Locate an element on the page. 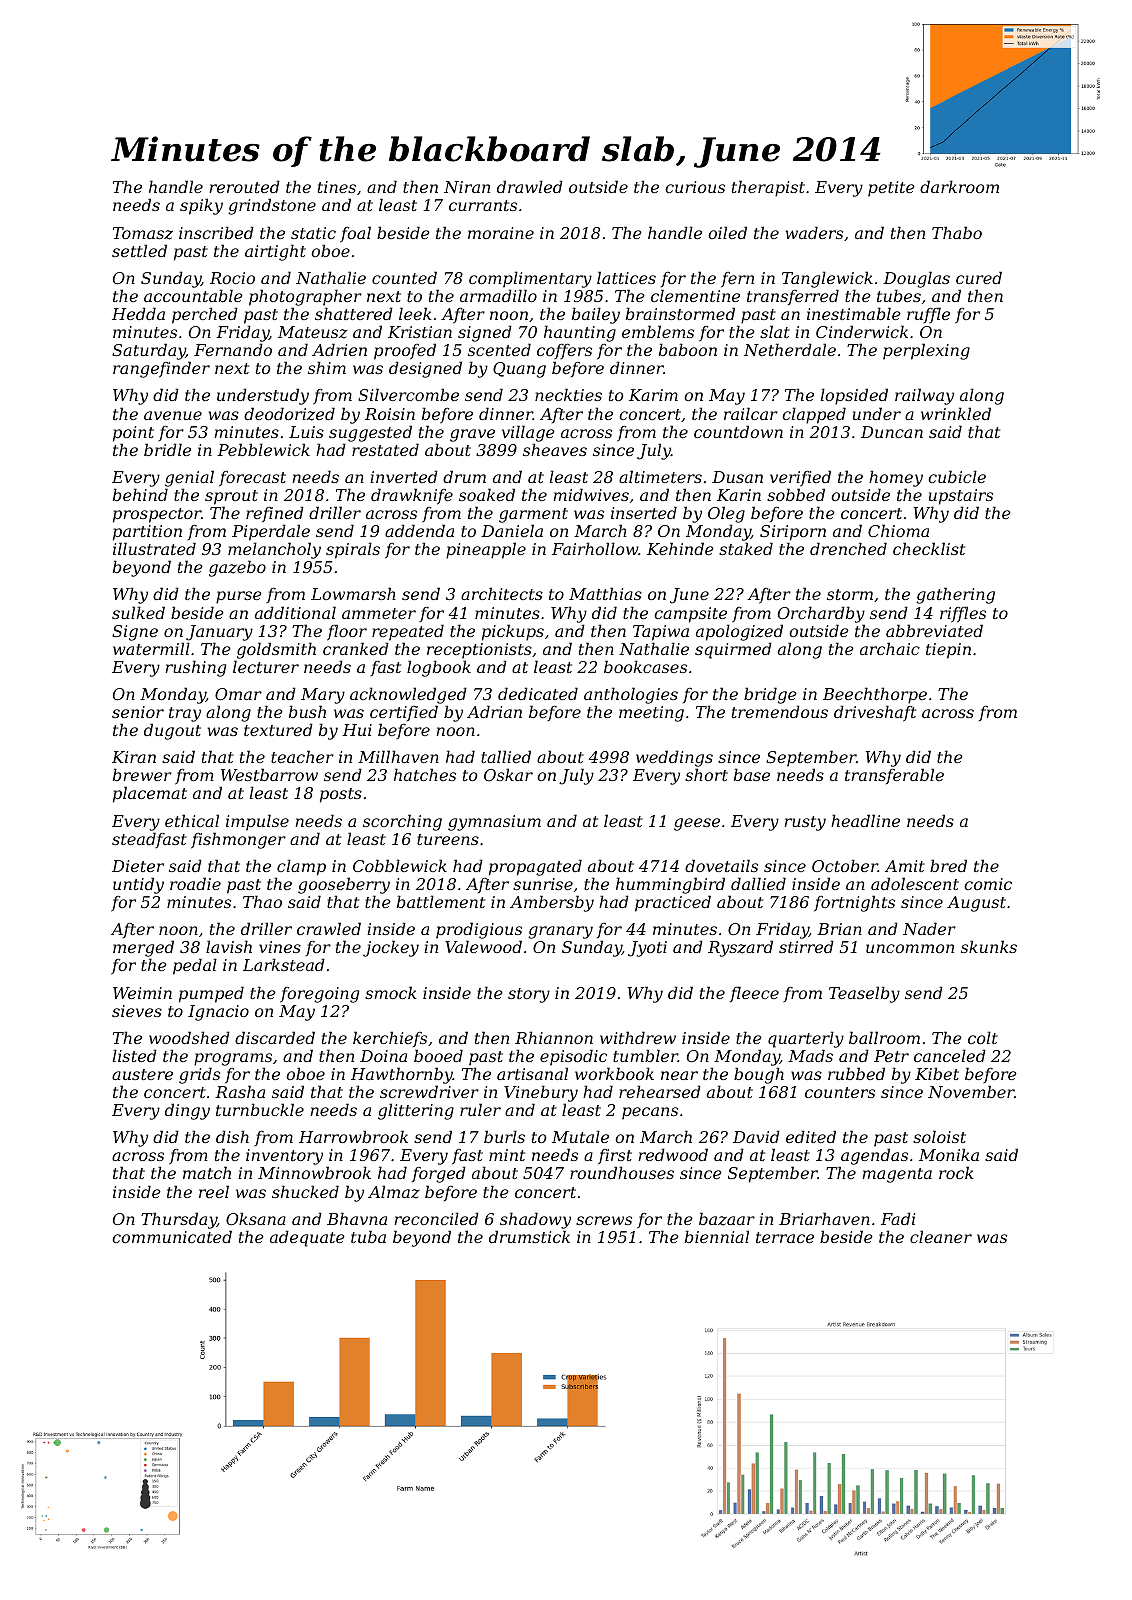 Image resolution: width=1132 pixels, height=1600 pixels. transferable is located at coordinates (894, 776).
